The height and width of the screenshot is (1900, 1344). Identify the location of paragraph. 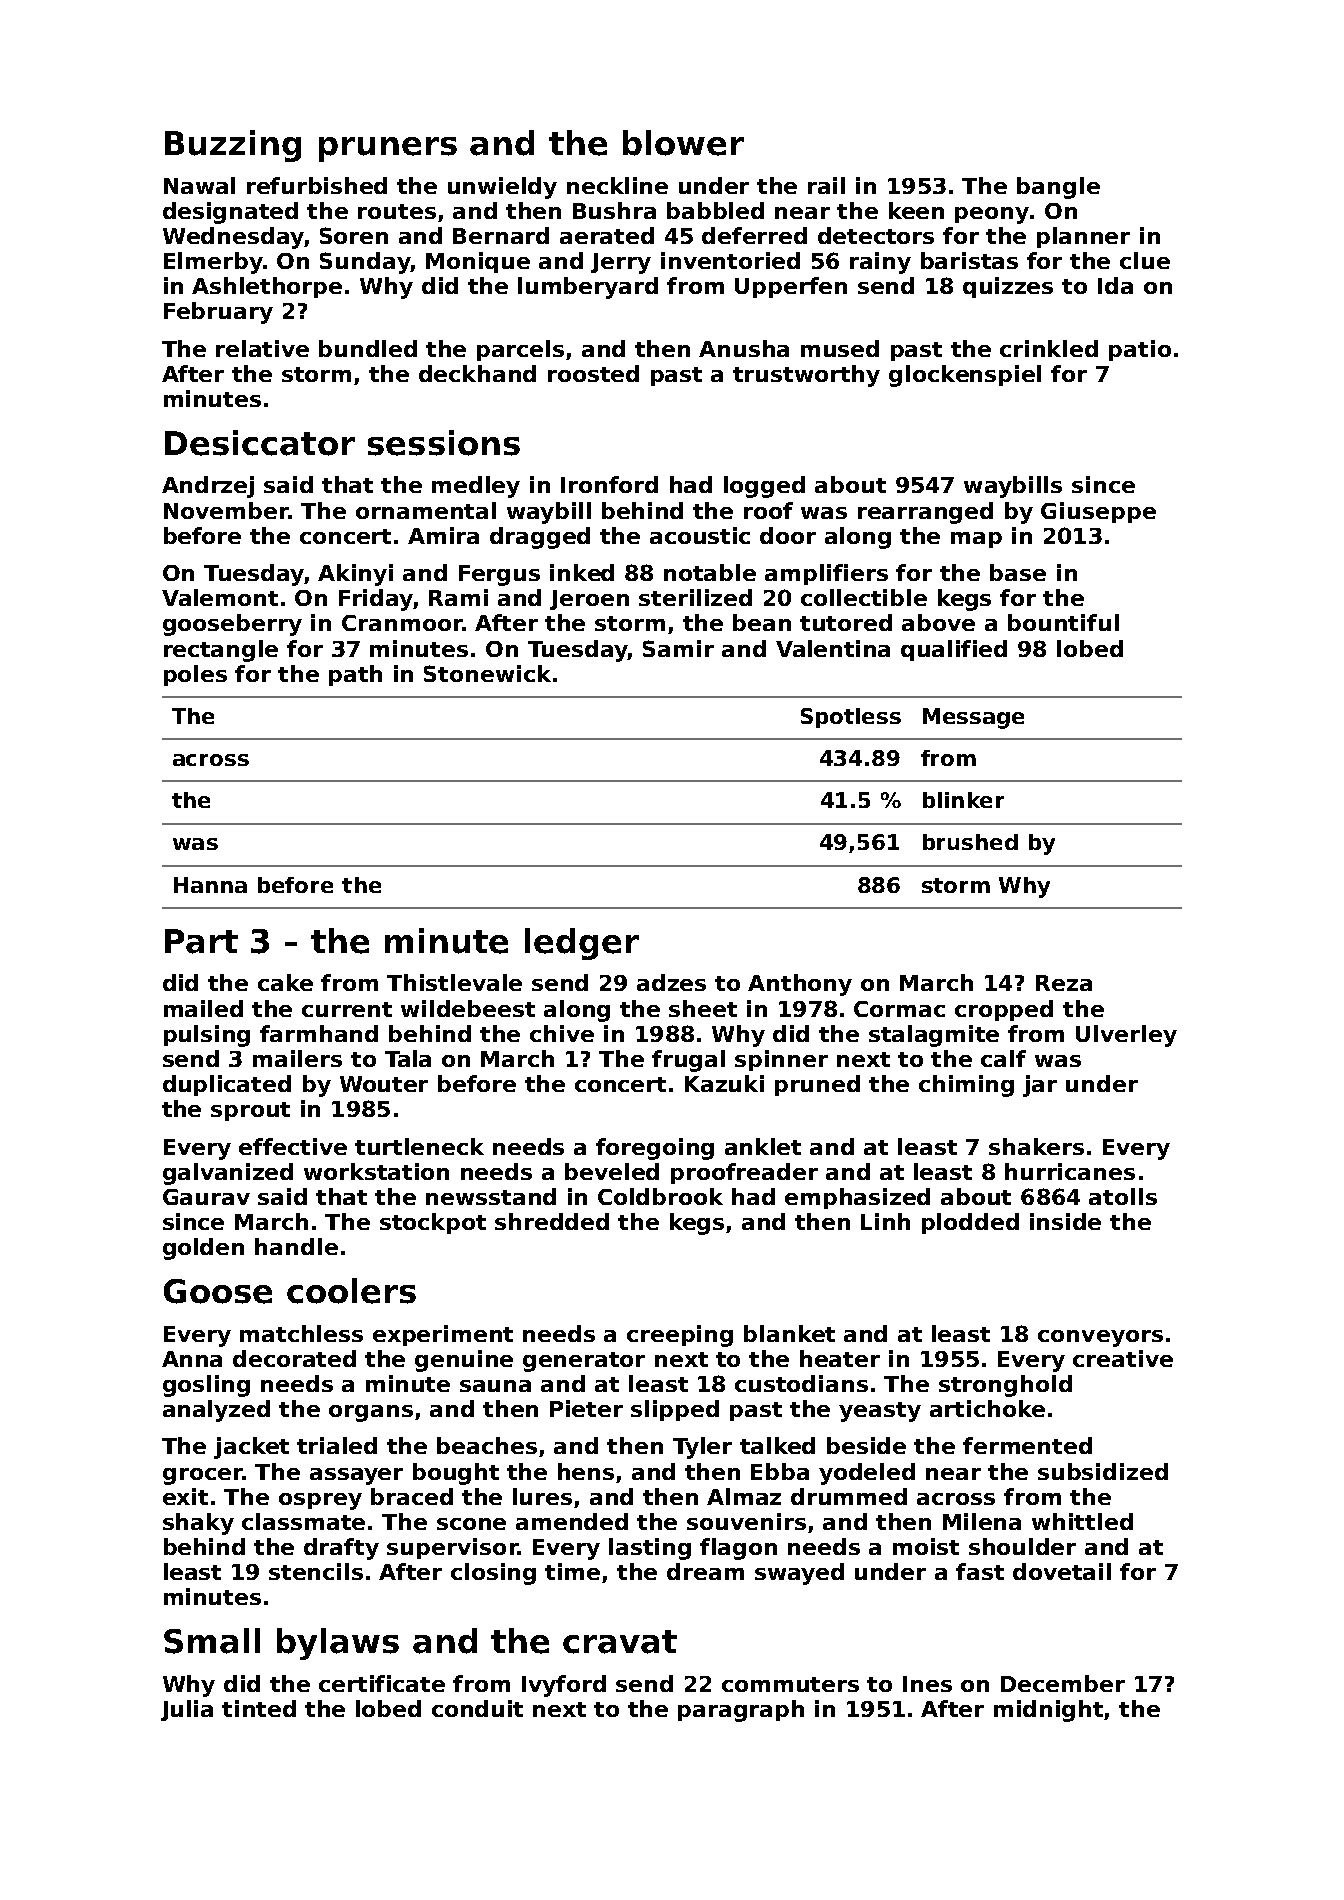
(741, 1711).
